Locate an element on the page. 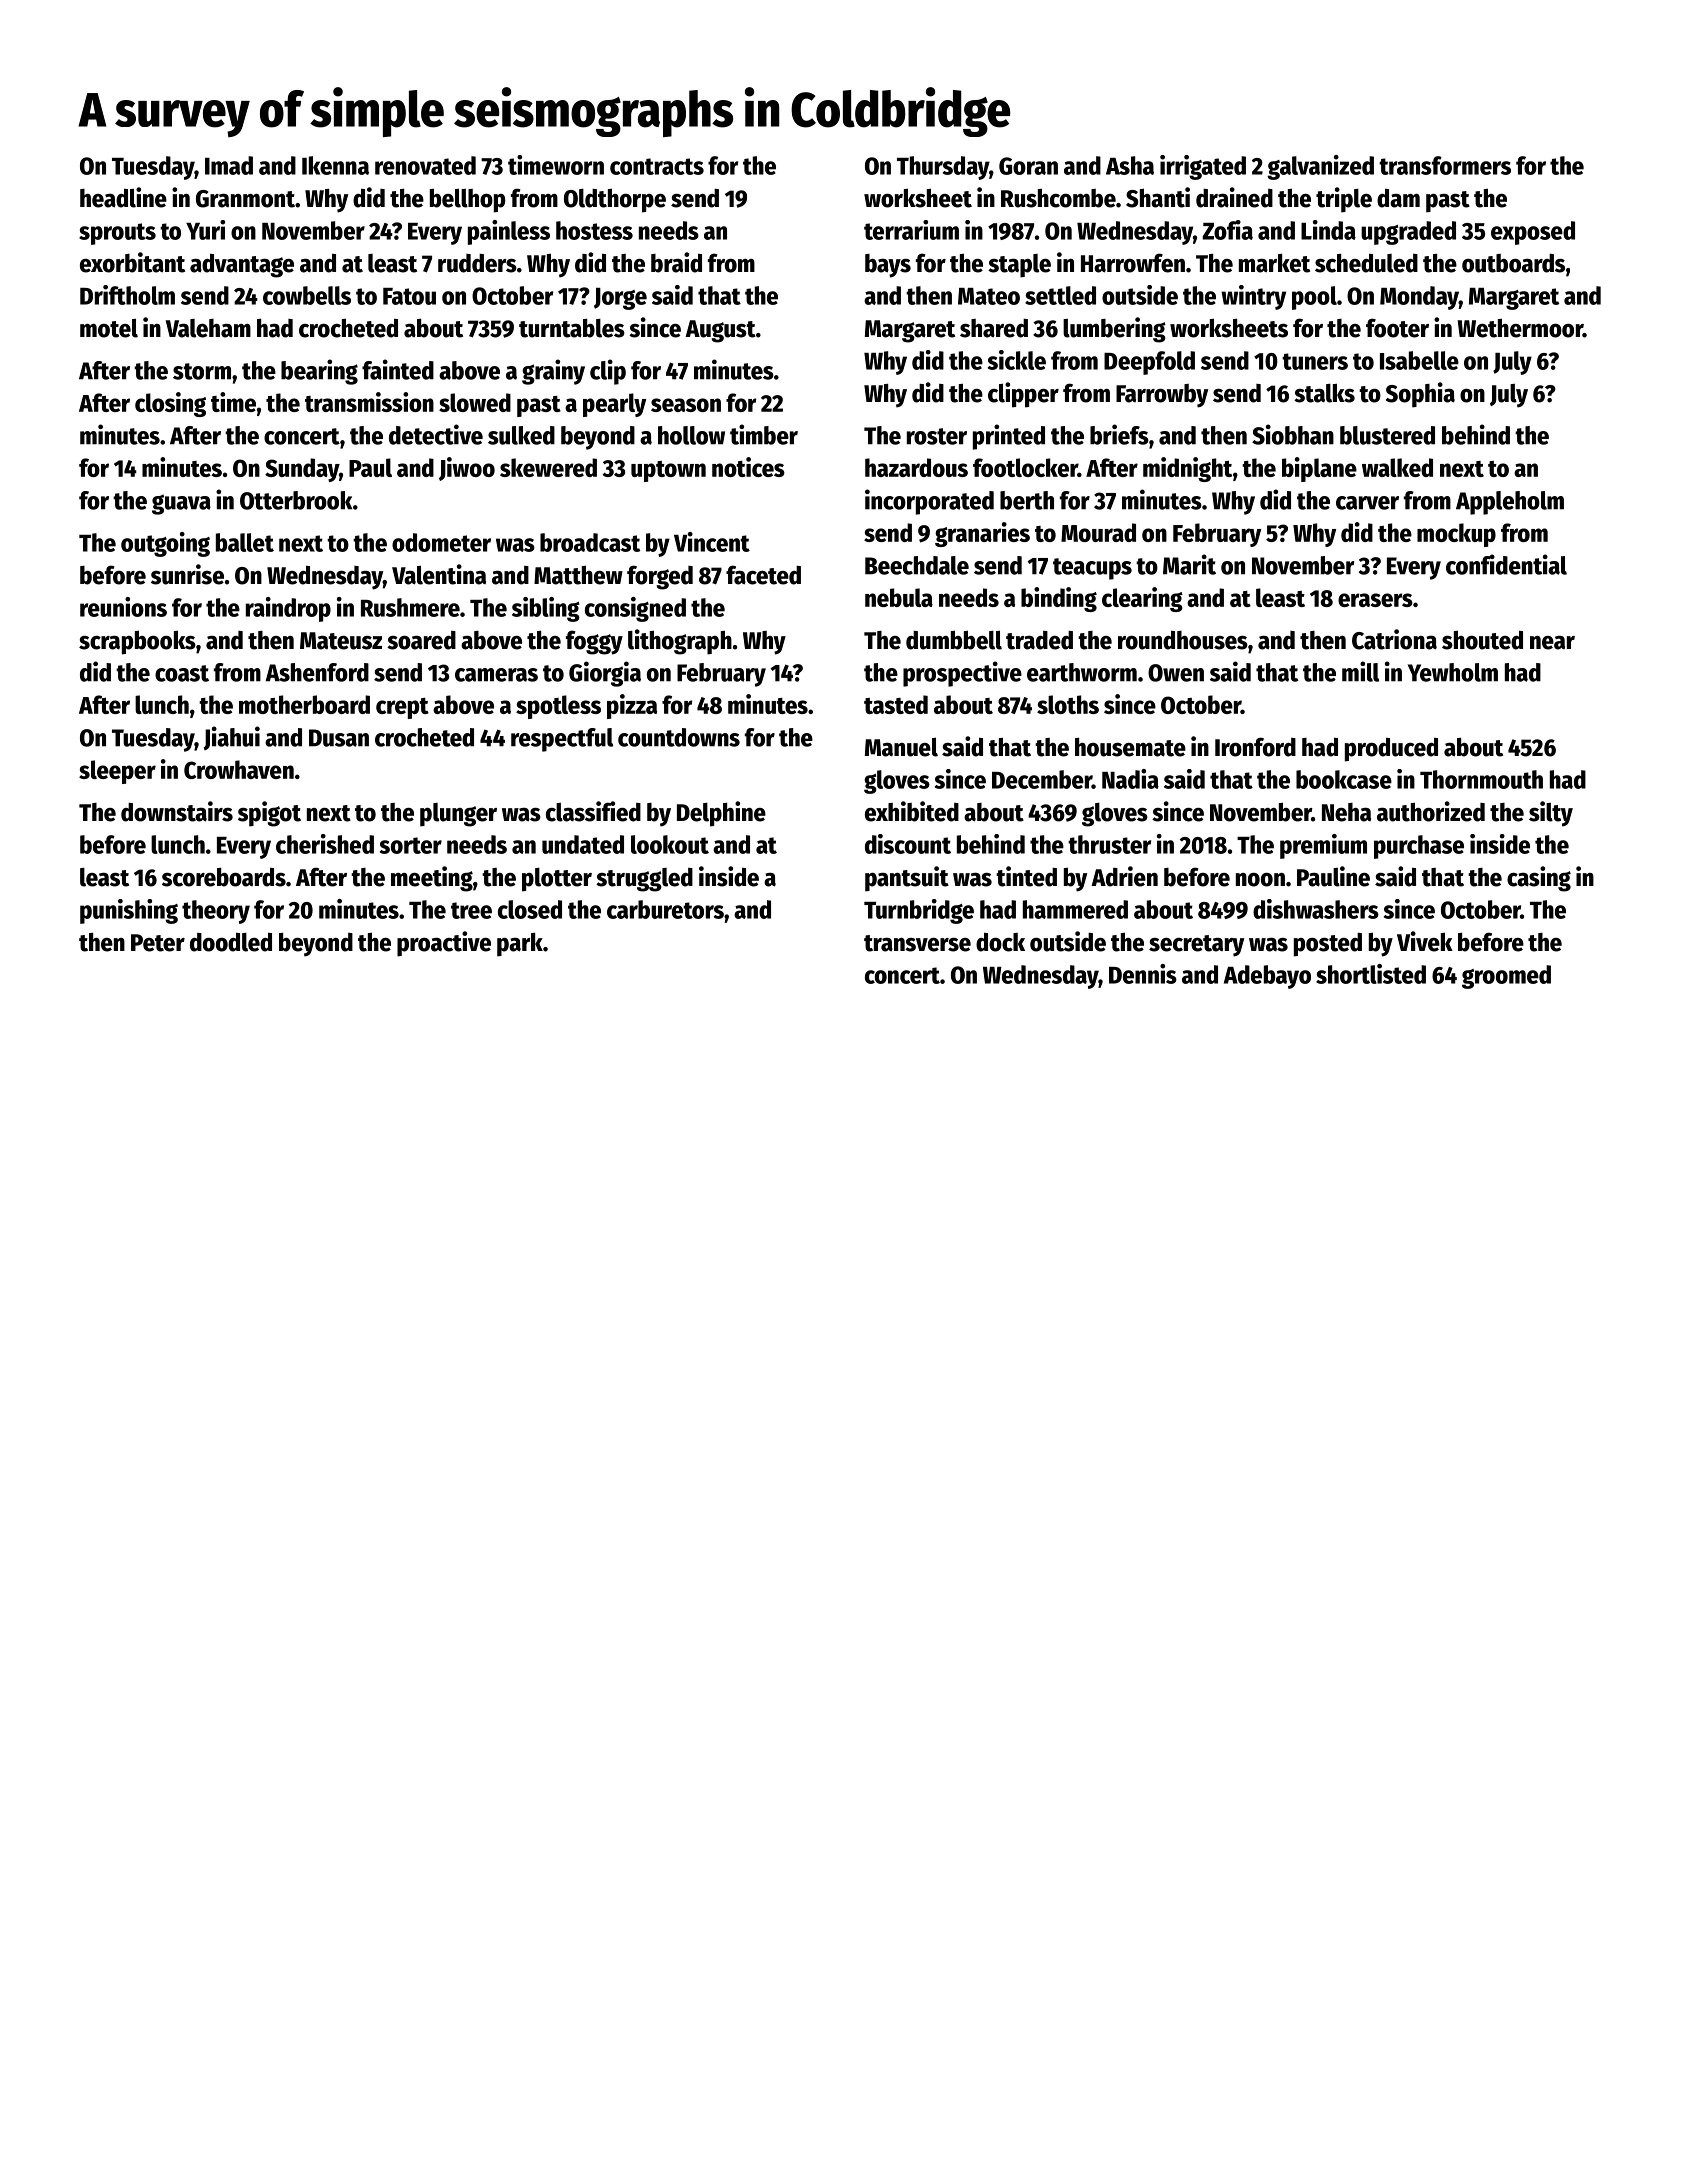 The height and width of the document is (2178, 1683). sprouts is located at coordinates (117, 234).
